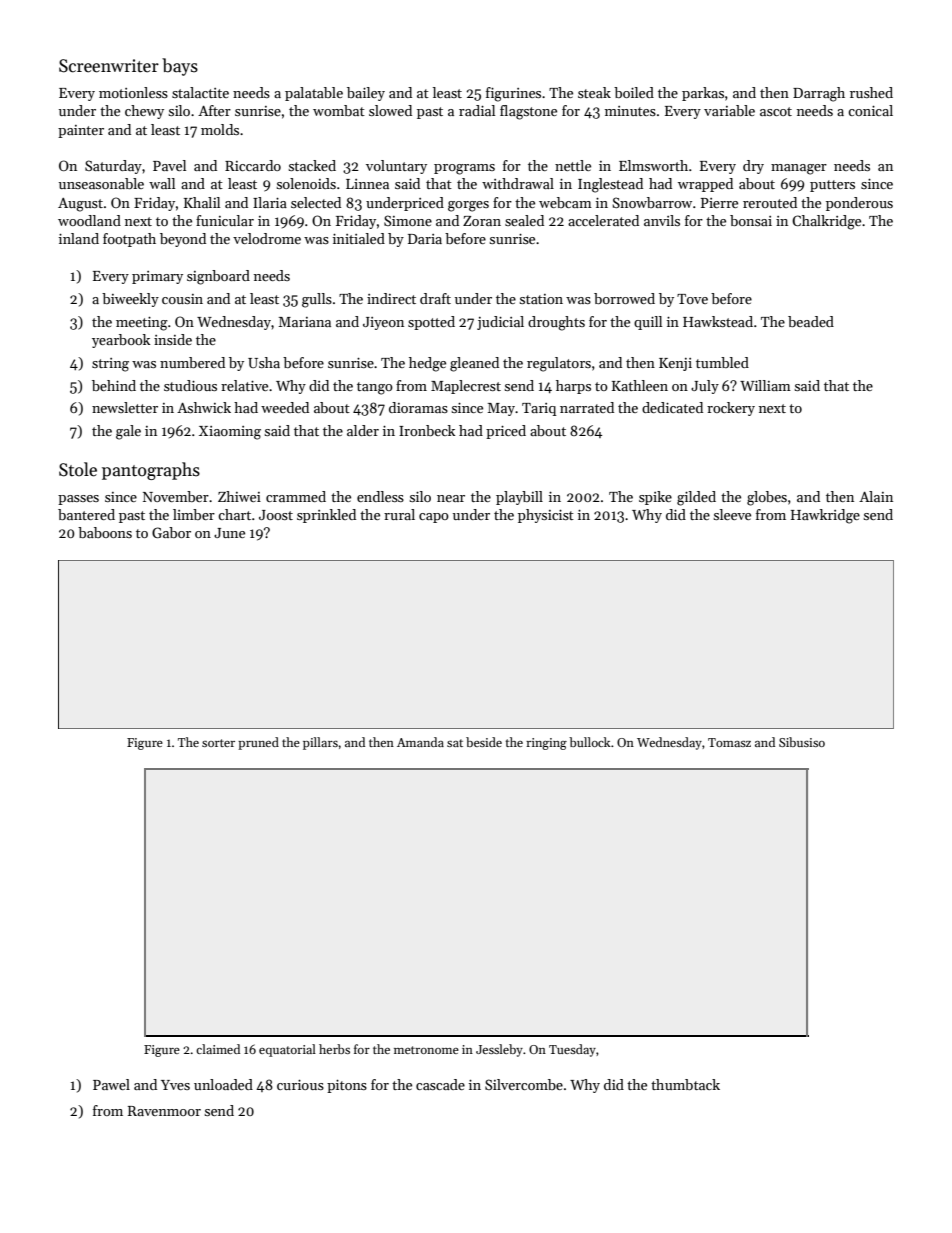 The height and width of the screenshot is (1233, 952). Describe the element at coordinates (171, 532) in the screenshot. I see `Gabor` at that location.
